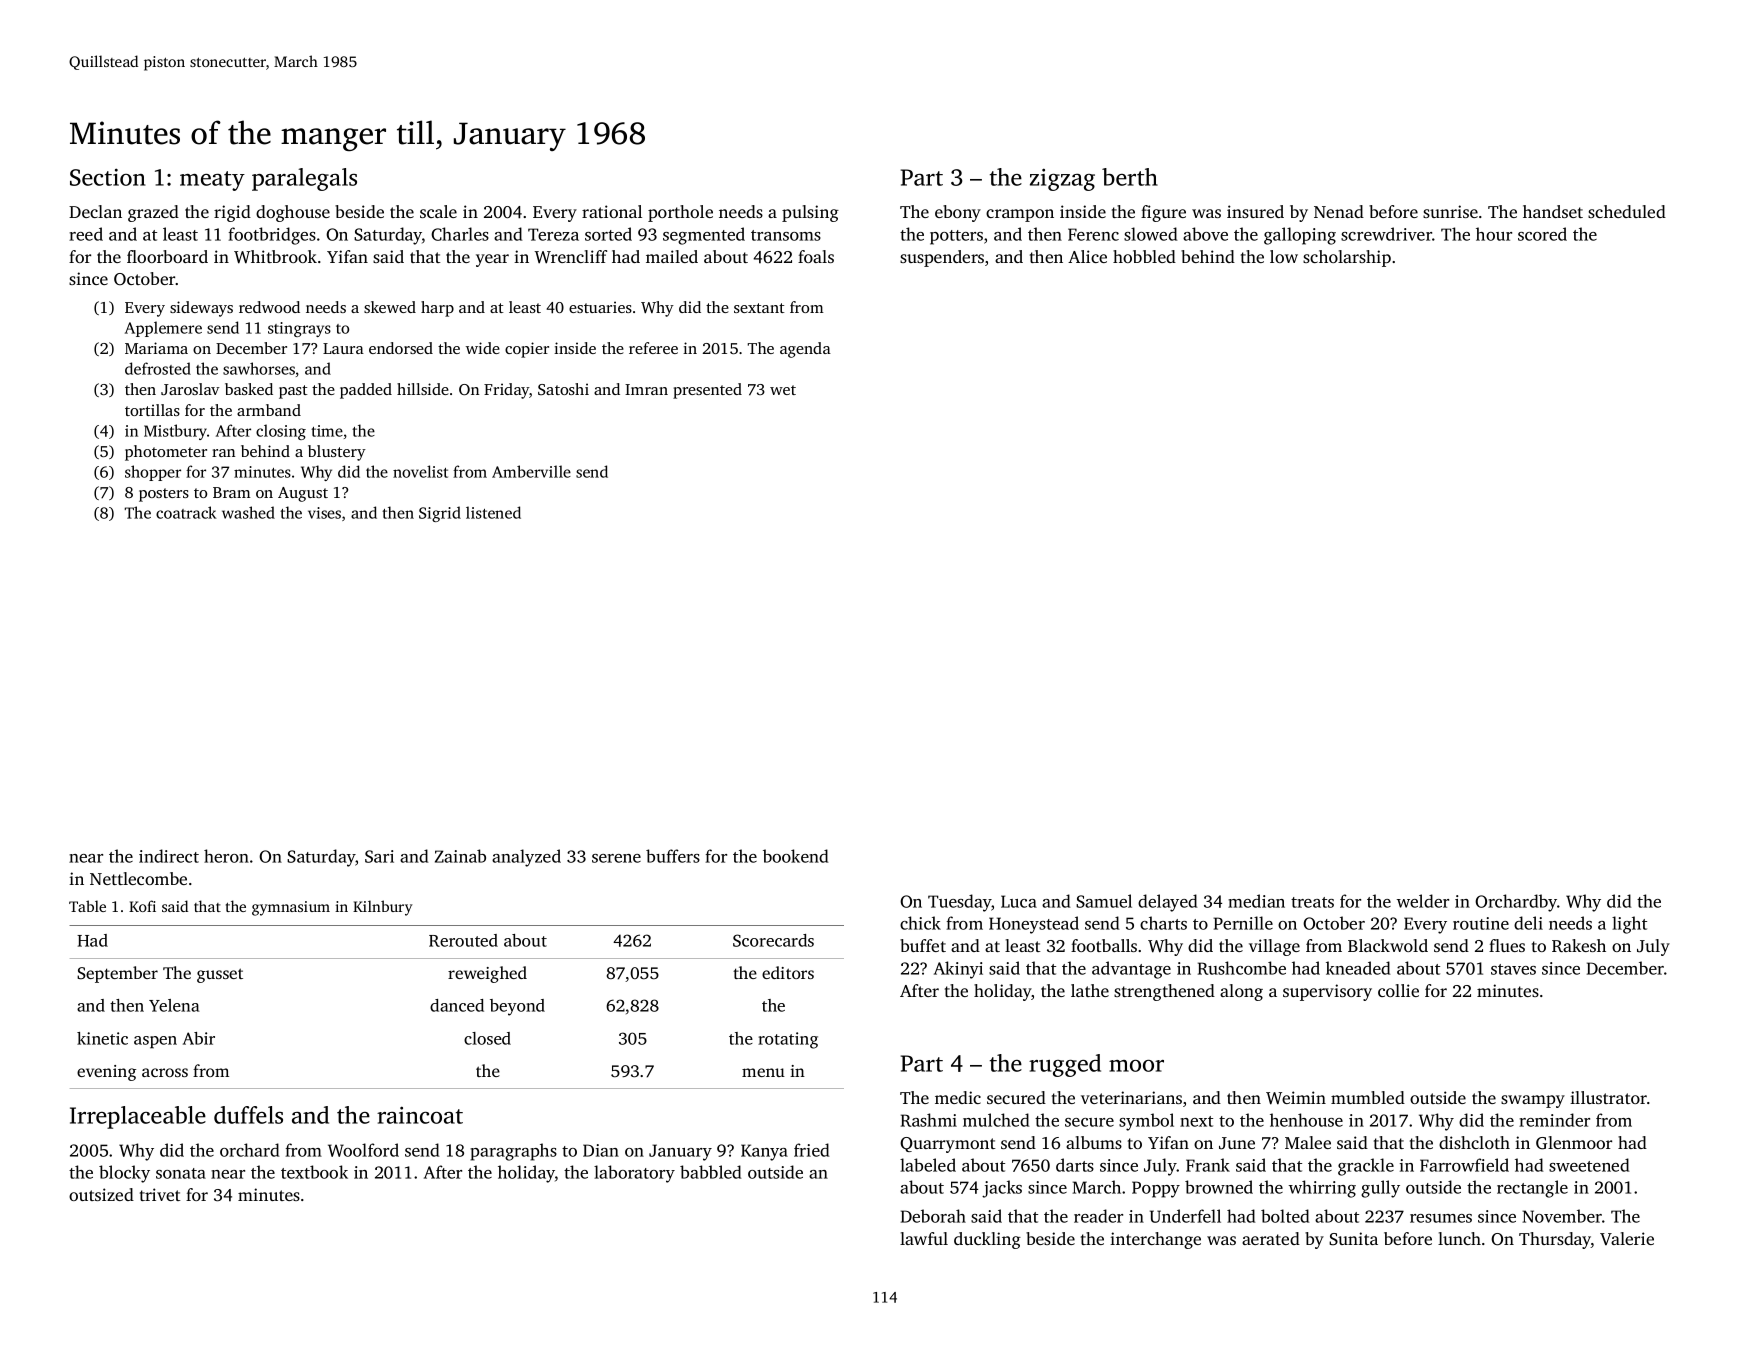 The width and height of the screenshot is (1744, 1347). I want to click on Nettlecombe, so click(138, 878).
